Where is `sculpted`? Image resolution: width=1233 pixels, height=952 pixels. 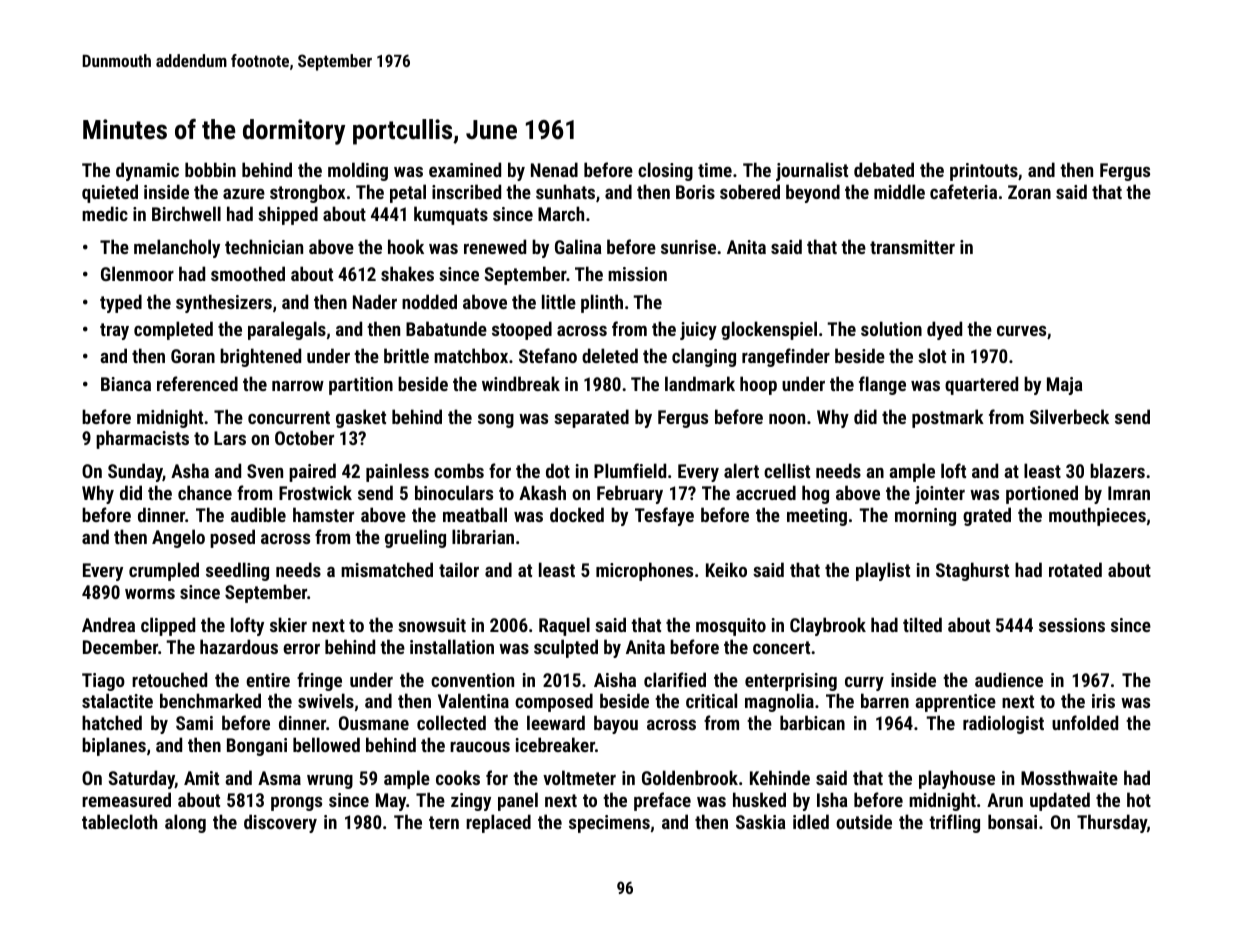 sculpted is located at coordinates (566, 648).
